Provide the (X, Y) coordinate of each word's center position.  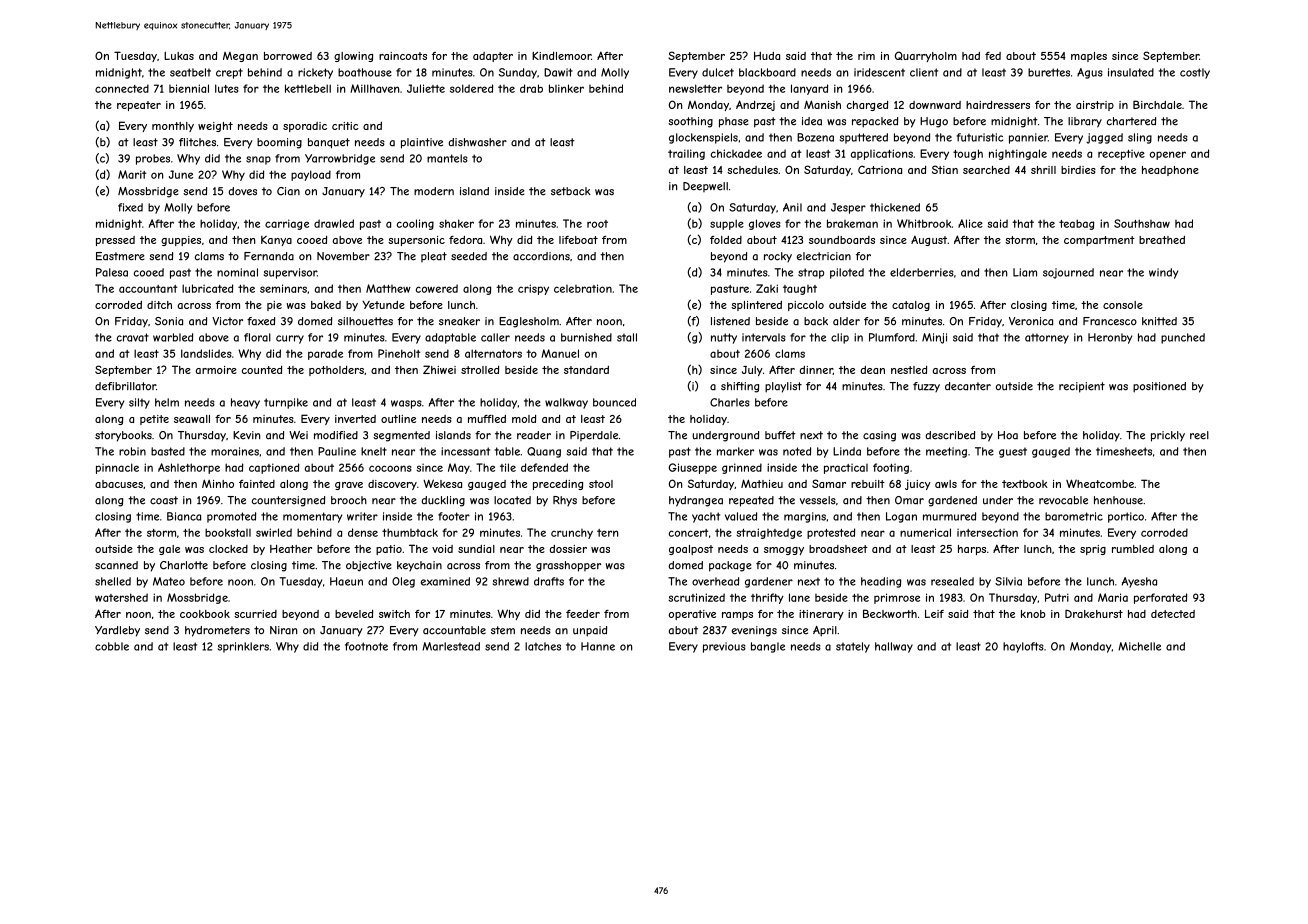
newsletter (695, 88)
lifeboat (578, 240)
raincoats (403, 56)
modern (434, 191)
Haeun (346, 581)
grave (349, 486)
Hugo (934, 122)
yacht (706, 517)
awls (946, 484)
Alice (970, 223)
